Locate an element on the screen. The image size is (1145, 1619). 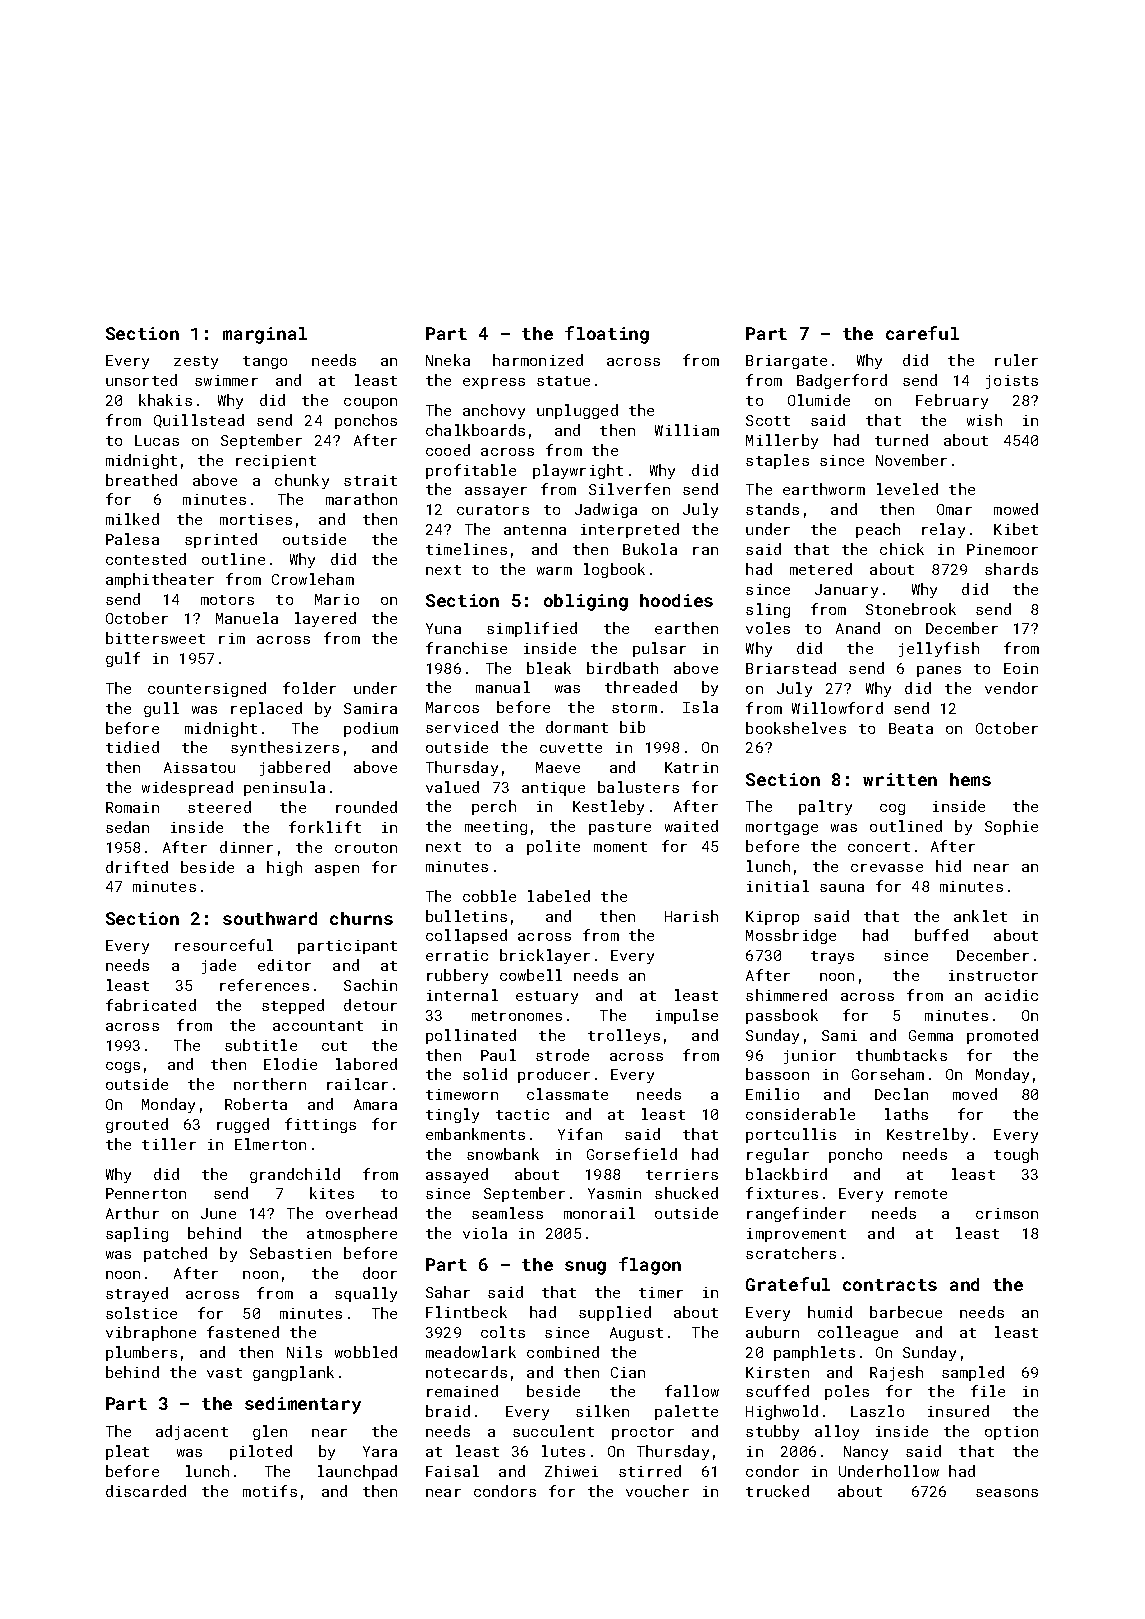
Faisal is located at coordinates (452, 1471).
